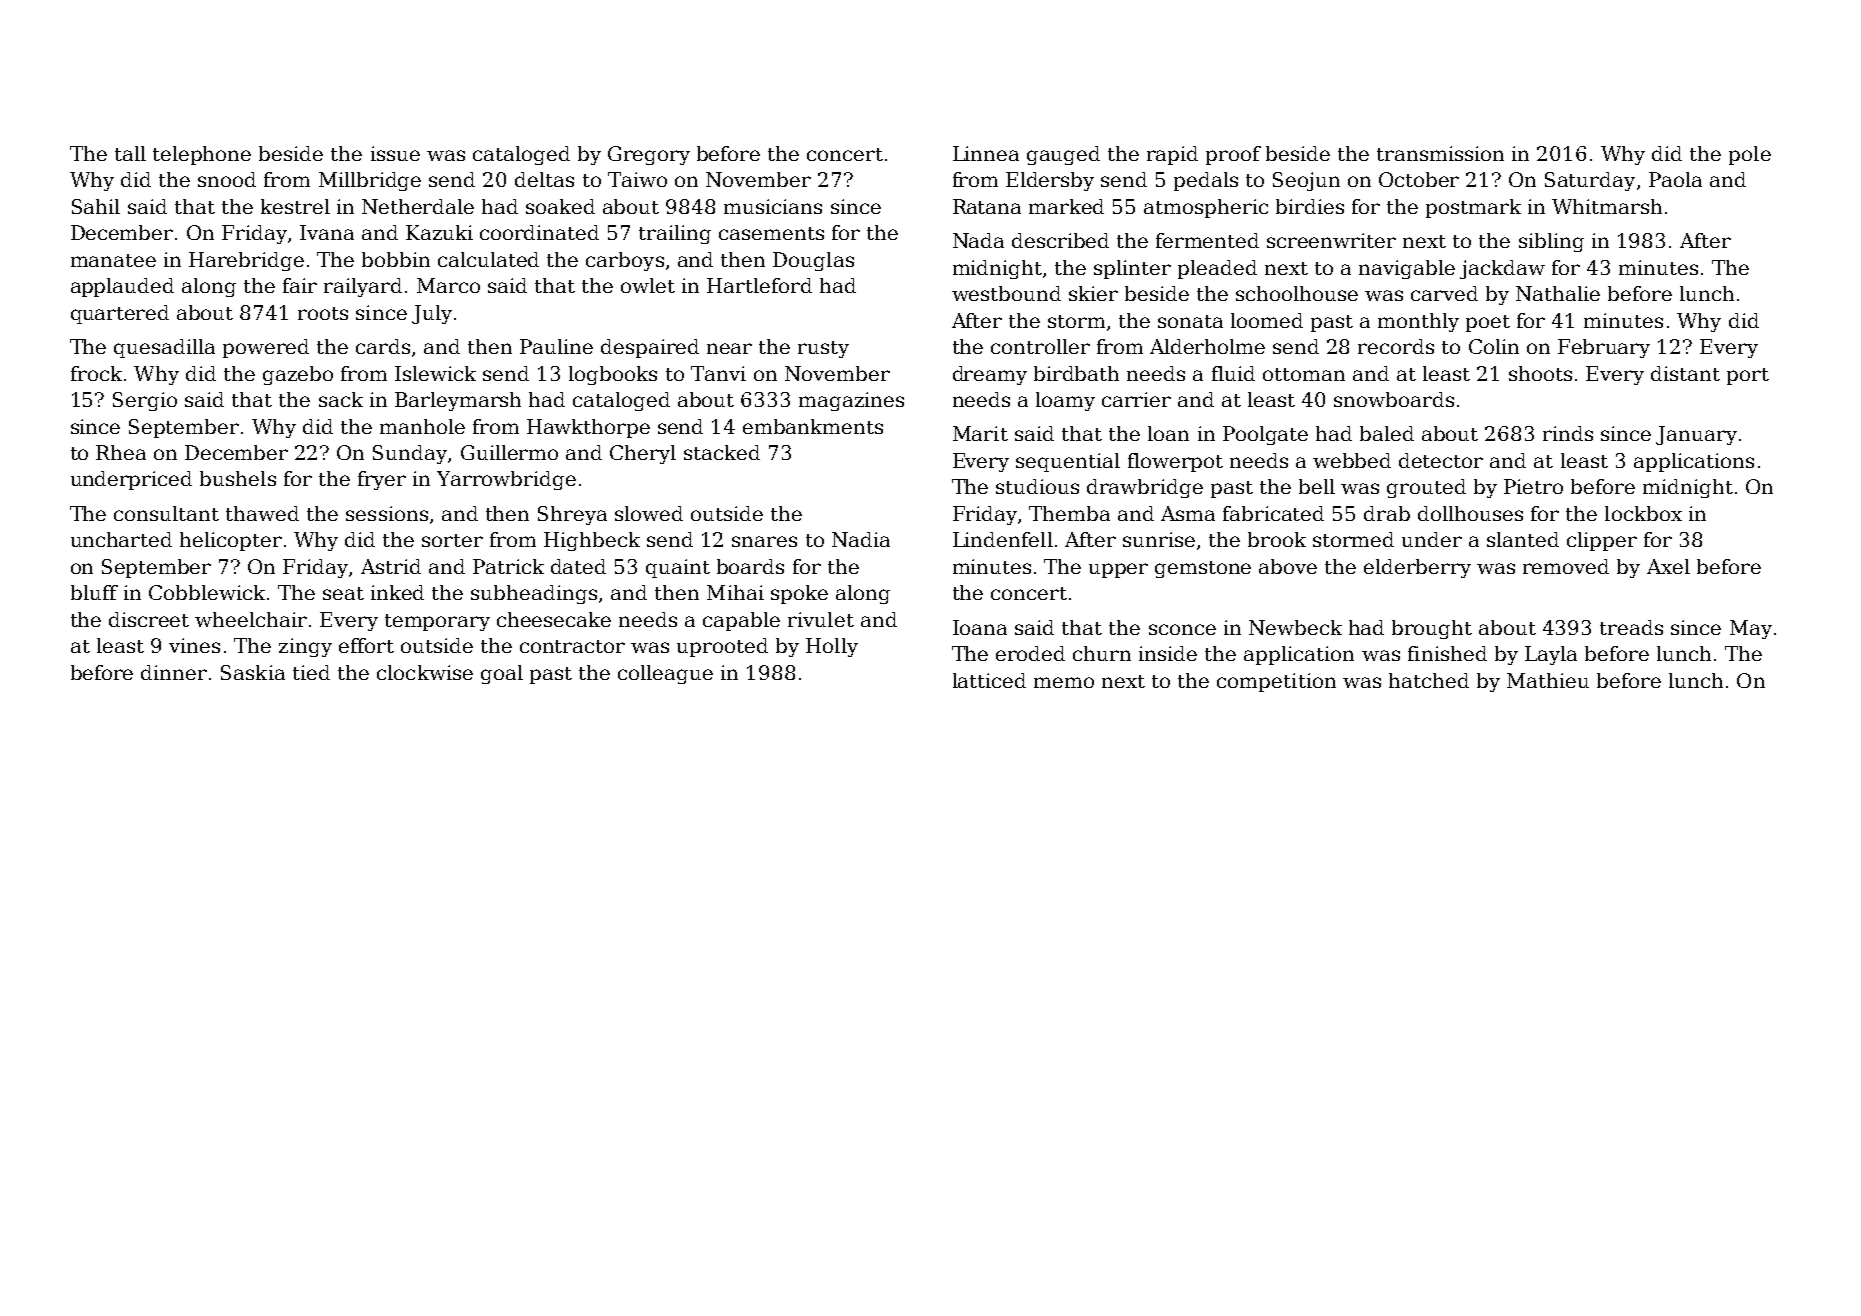 This screenshot has width=1861, height=1316. Describe the element at coordinates (387, 513) in the screenshot. I see `sessions` at that location.
